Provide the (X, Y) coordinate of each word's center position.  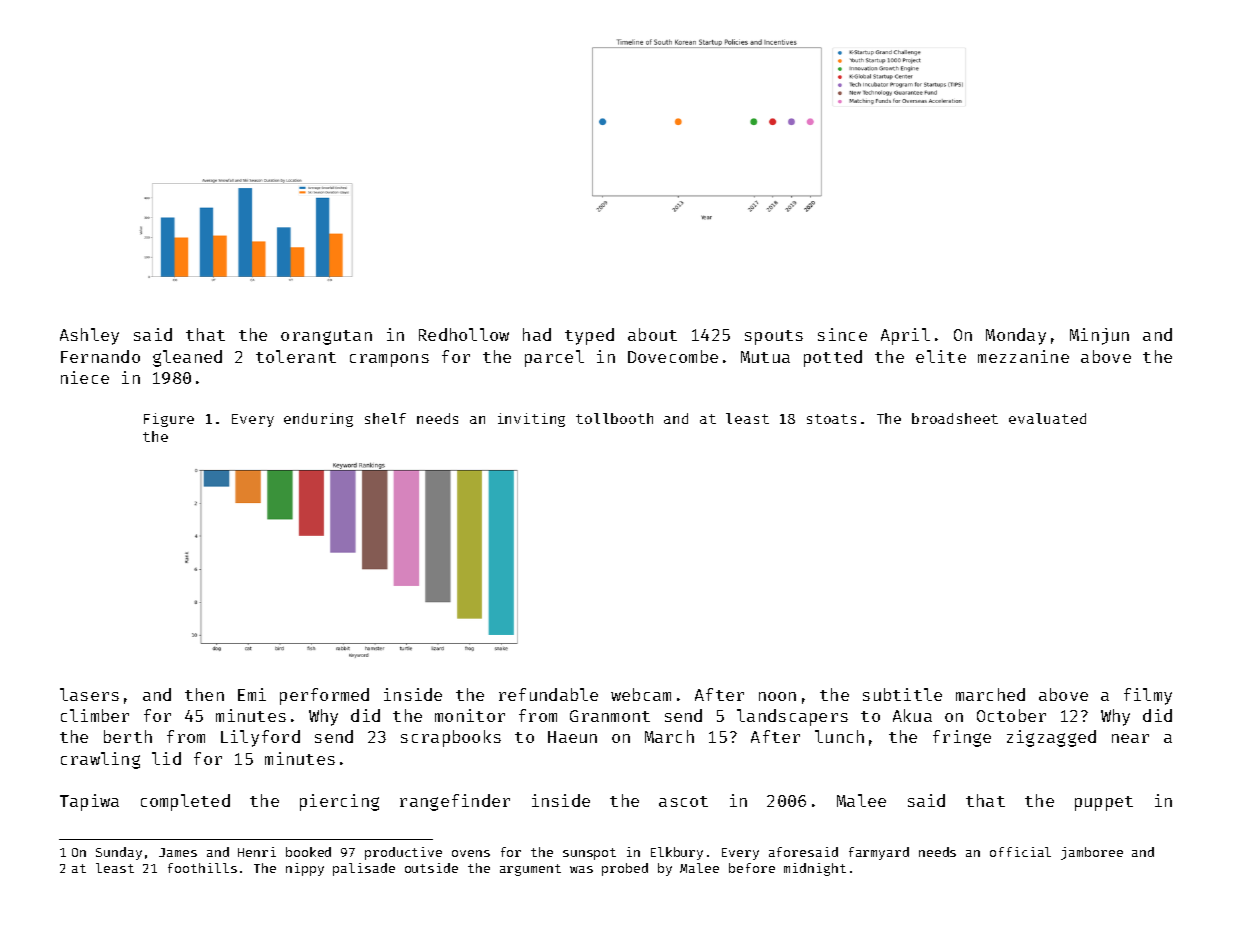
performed (324, 696)
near (1130, 738)
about (652, 334)
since (842, 334)
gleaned (187, 358)
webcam (641, 694)
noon (777, 696)
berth (128, 736)
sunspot (589, 854)
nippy (305, 869)
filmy (1148, 696)
